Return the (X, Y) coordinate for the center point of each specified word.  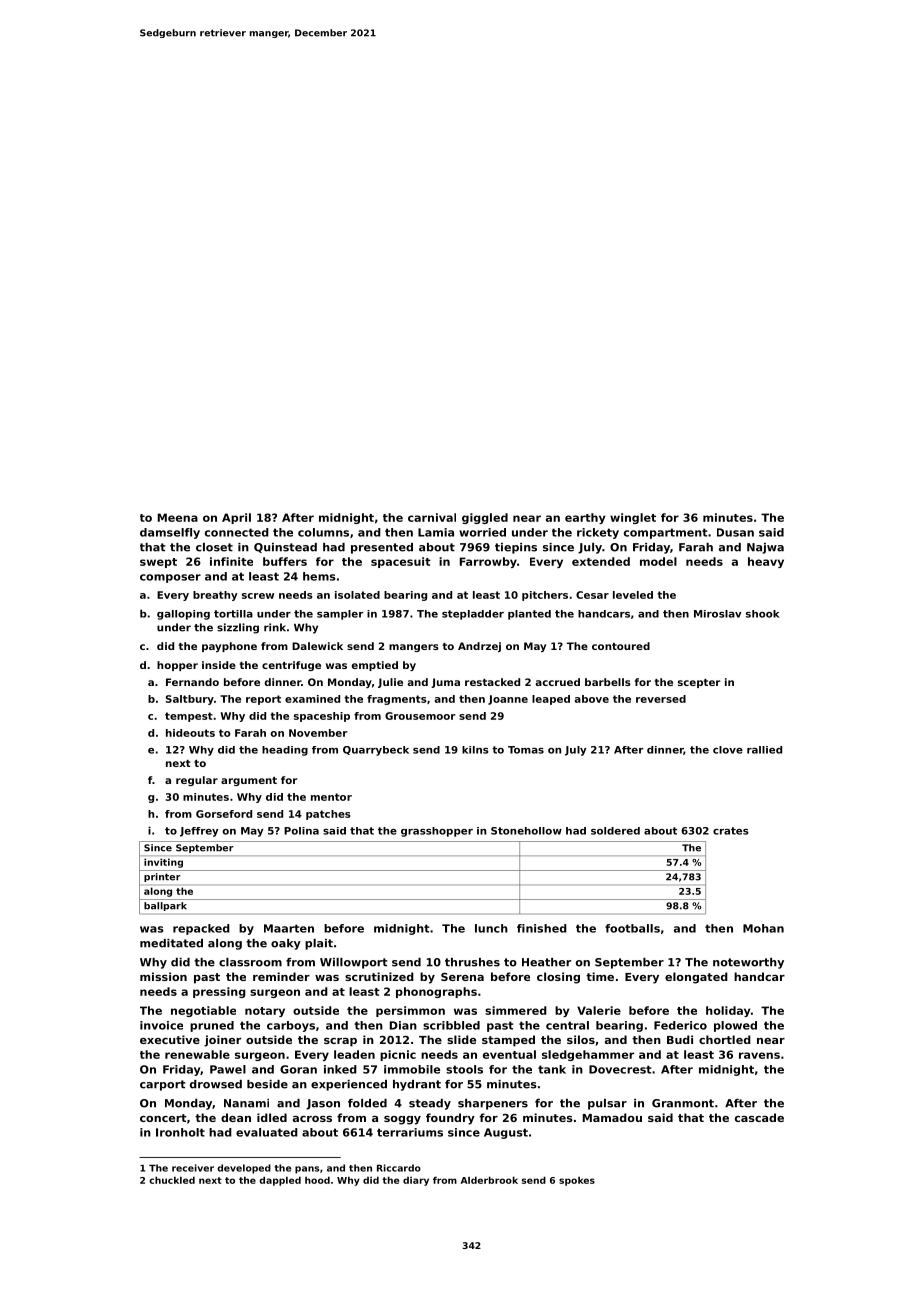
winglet (633, 518)
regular (197, 781)
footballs (632, 928)
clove (728, 750)
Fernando (192, 682)
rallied (764, 750)
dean (236, 1117)
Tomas (526, 750)
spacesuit (401, 562)
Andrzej (479, 647)
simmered (516, 1010)
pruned (212, 1026)
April (236, 518)
